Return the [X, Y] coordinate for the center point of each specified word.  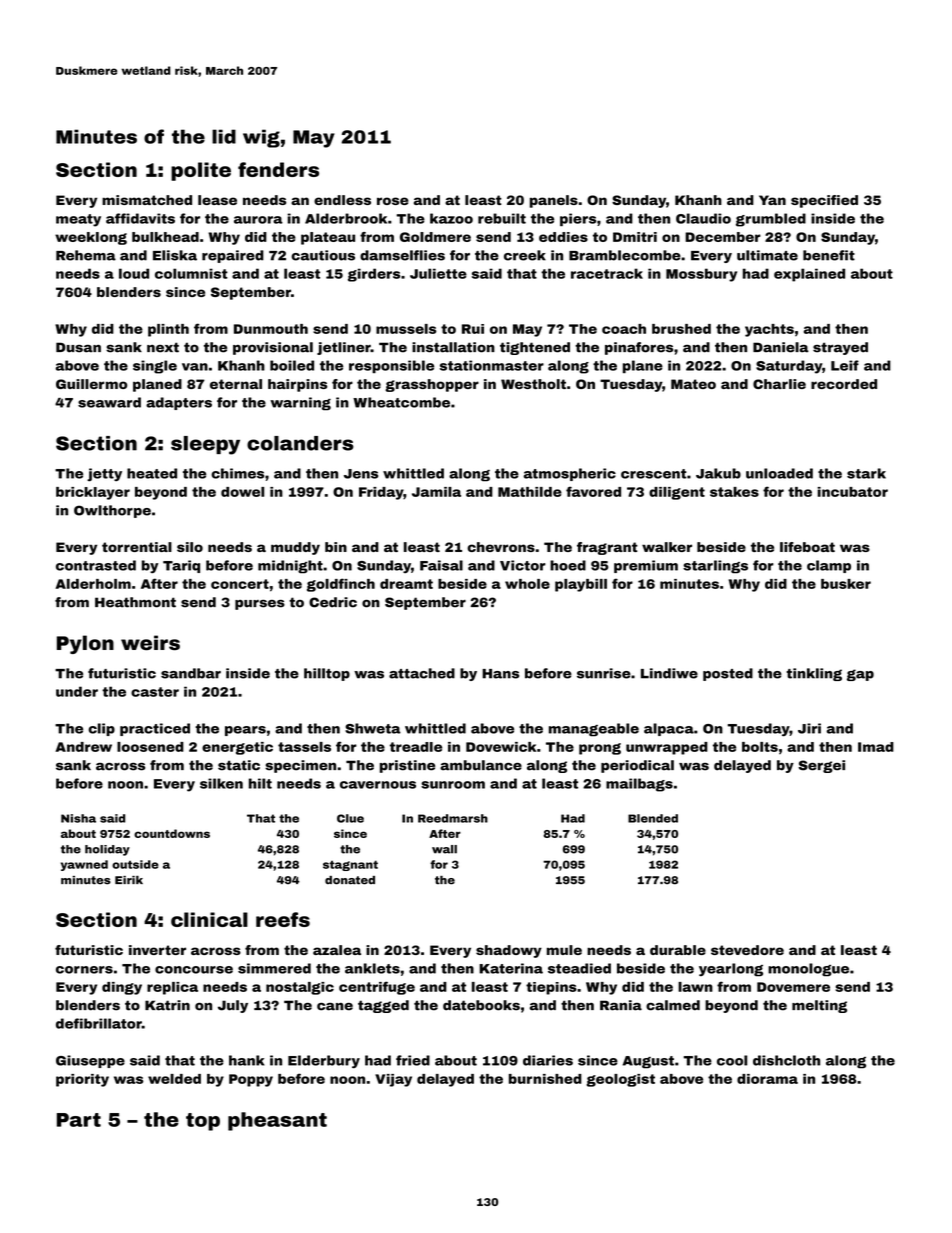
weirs [150, 643]
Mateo [693, 384]
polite [201, 171]
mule [564, 950]
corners [84, 970]
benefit [829, 255]
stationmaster [492, 365]
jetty [104, 475]
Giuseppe [90, 1061]
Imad [876, 747]
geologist [620, 1080]
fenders [278, 169]
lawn [695, 987]
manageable [594, 730]
